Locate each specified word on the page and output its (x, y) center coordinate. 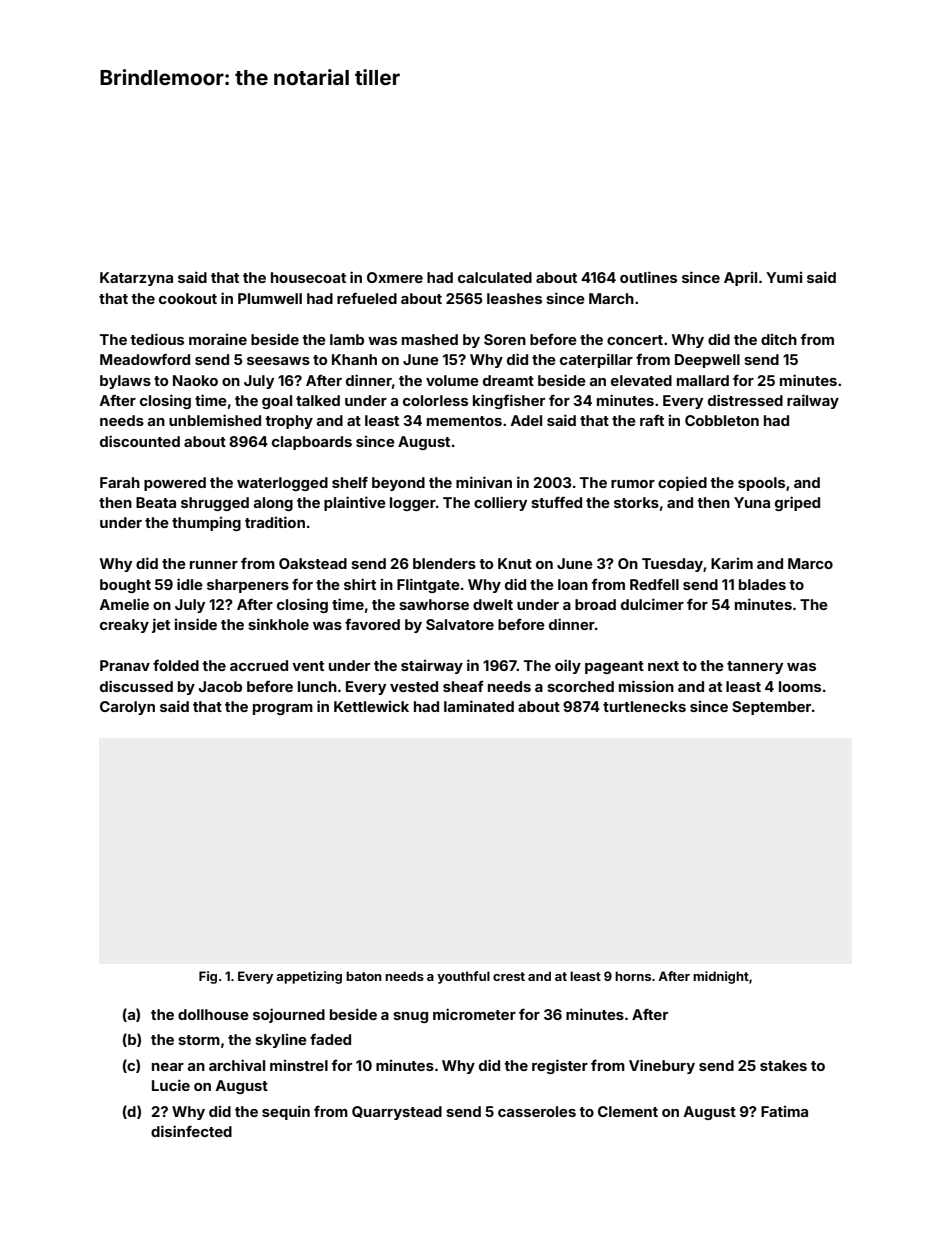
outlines (648, 277)
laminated (479, 706)
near (168, 1067)
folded (176, 665)
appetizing (309, 977)
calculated (495, 277)
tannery (755, 667)
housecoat (308, 277)
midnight (721, 977)
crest (509, 976)
